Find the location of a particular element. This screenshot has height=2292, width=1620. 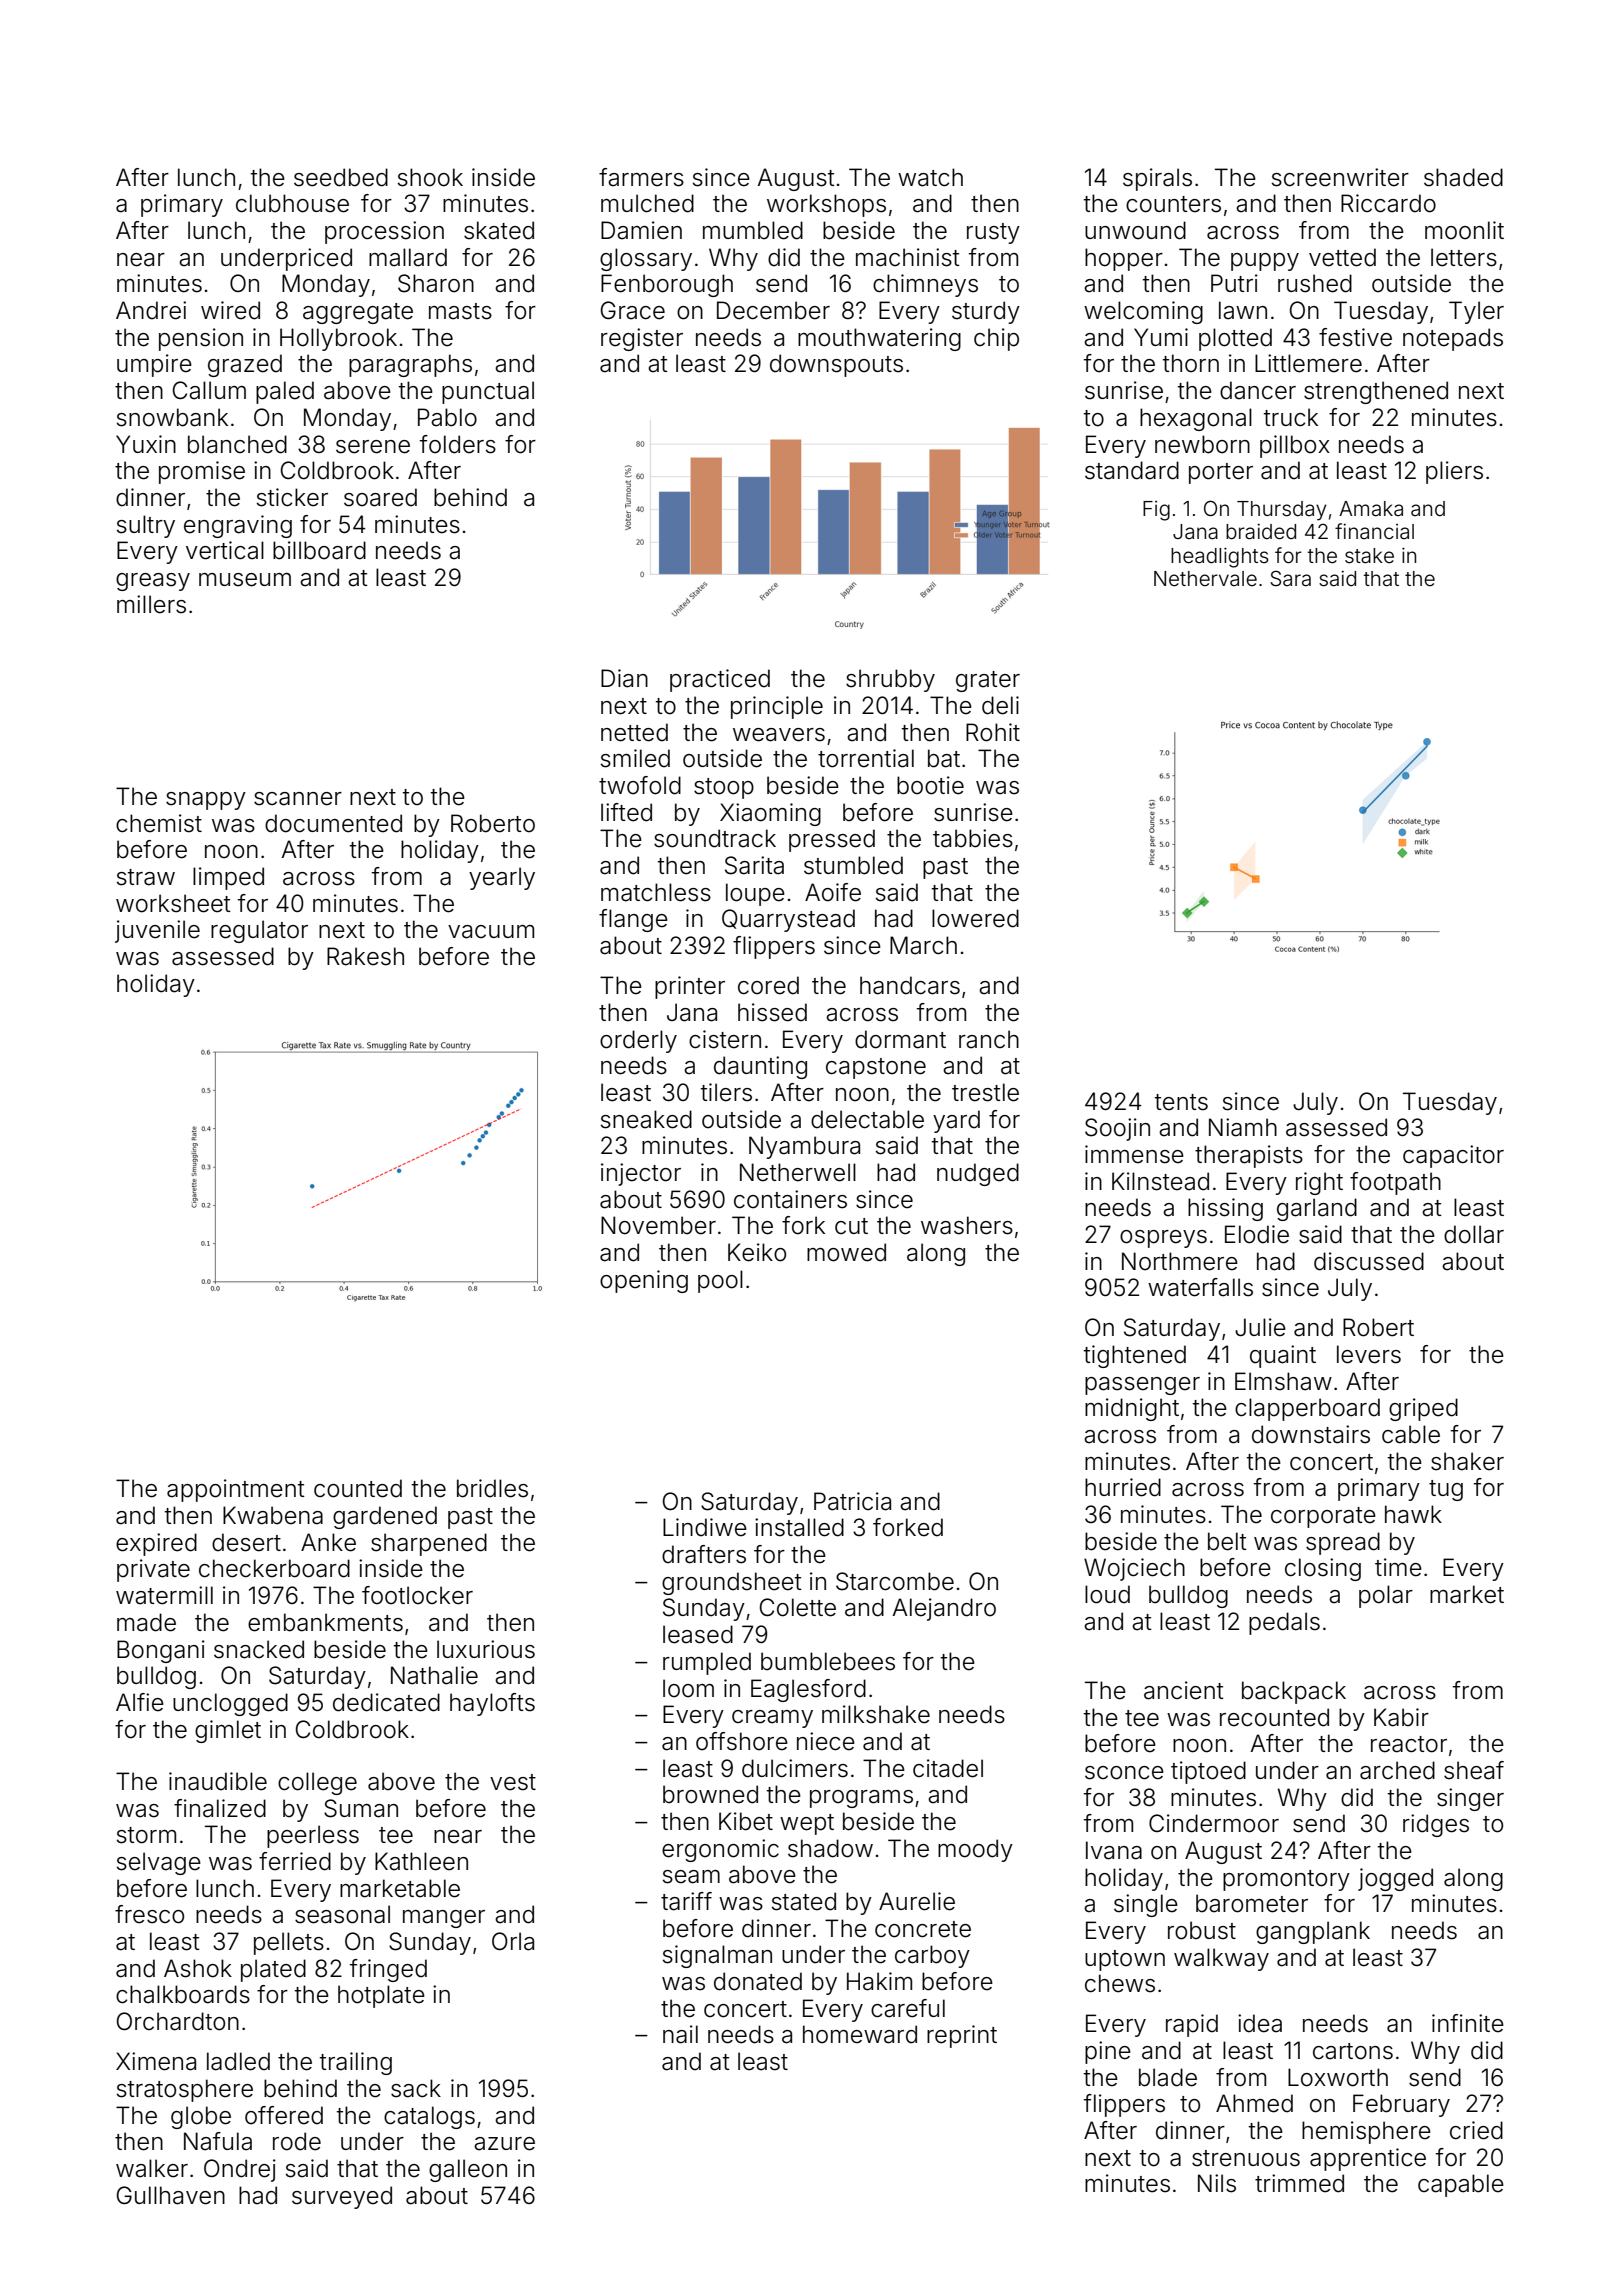

offshore is located at coordinates (742, 1741).
